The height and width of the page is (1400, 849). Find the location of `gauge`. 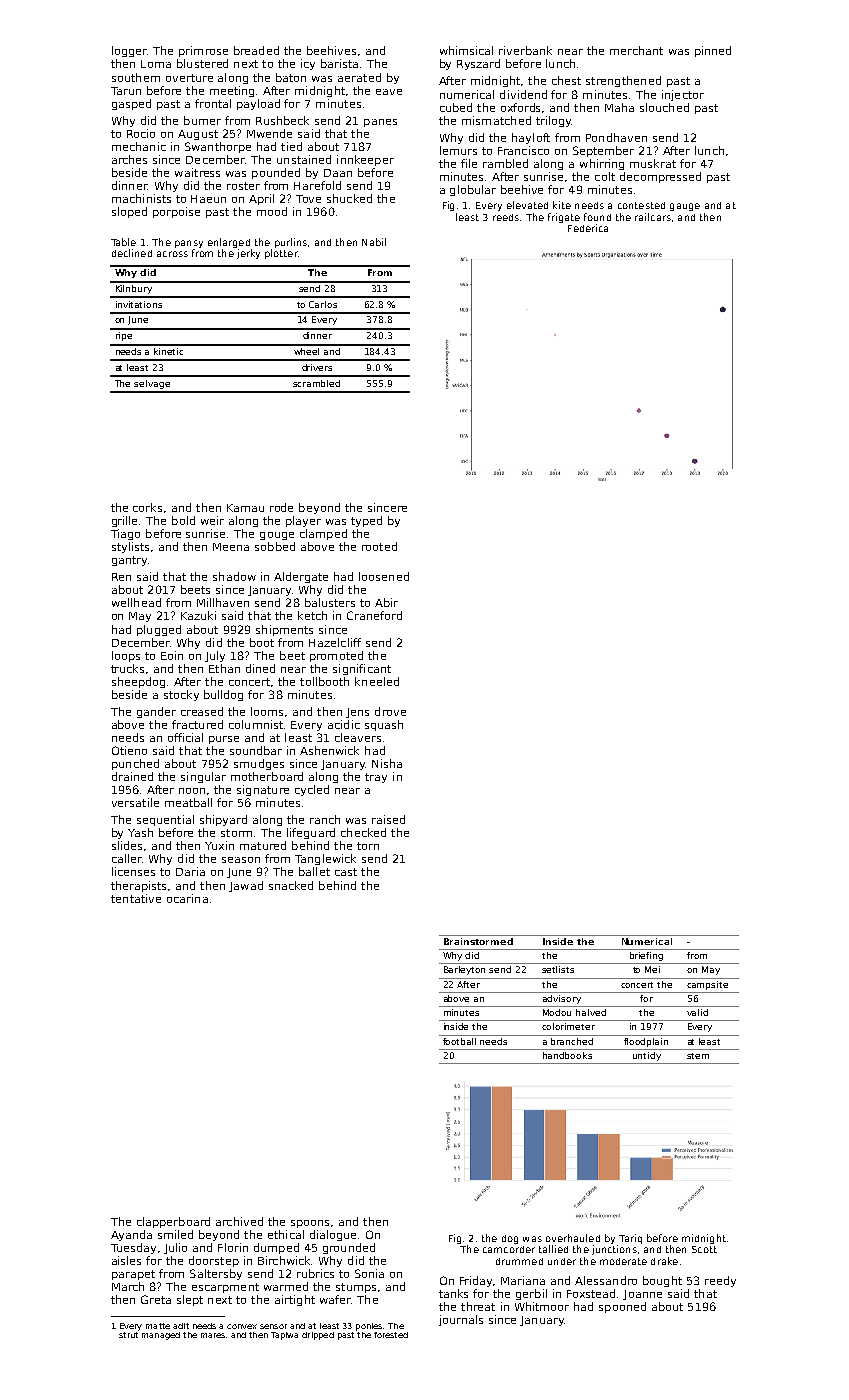

gauge is located at coordinates (685, 207).
